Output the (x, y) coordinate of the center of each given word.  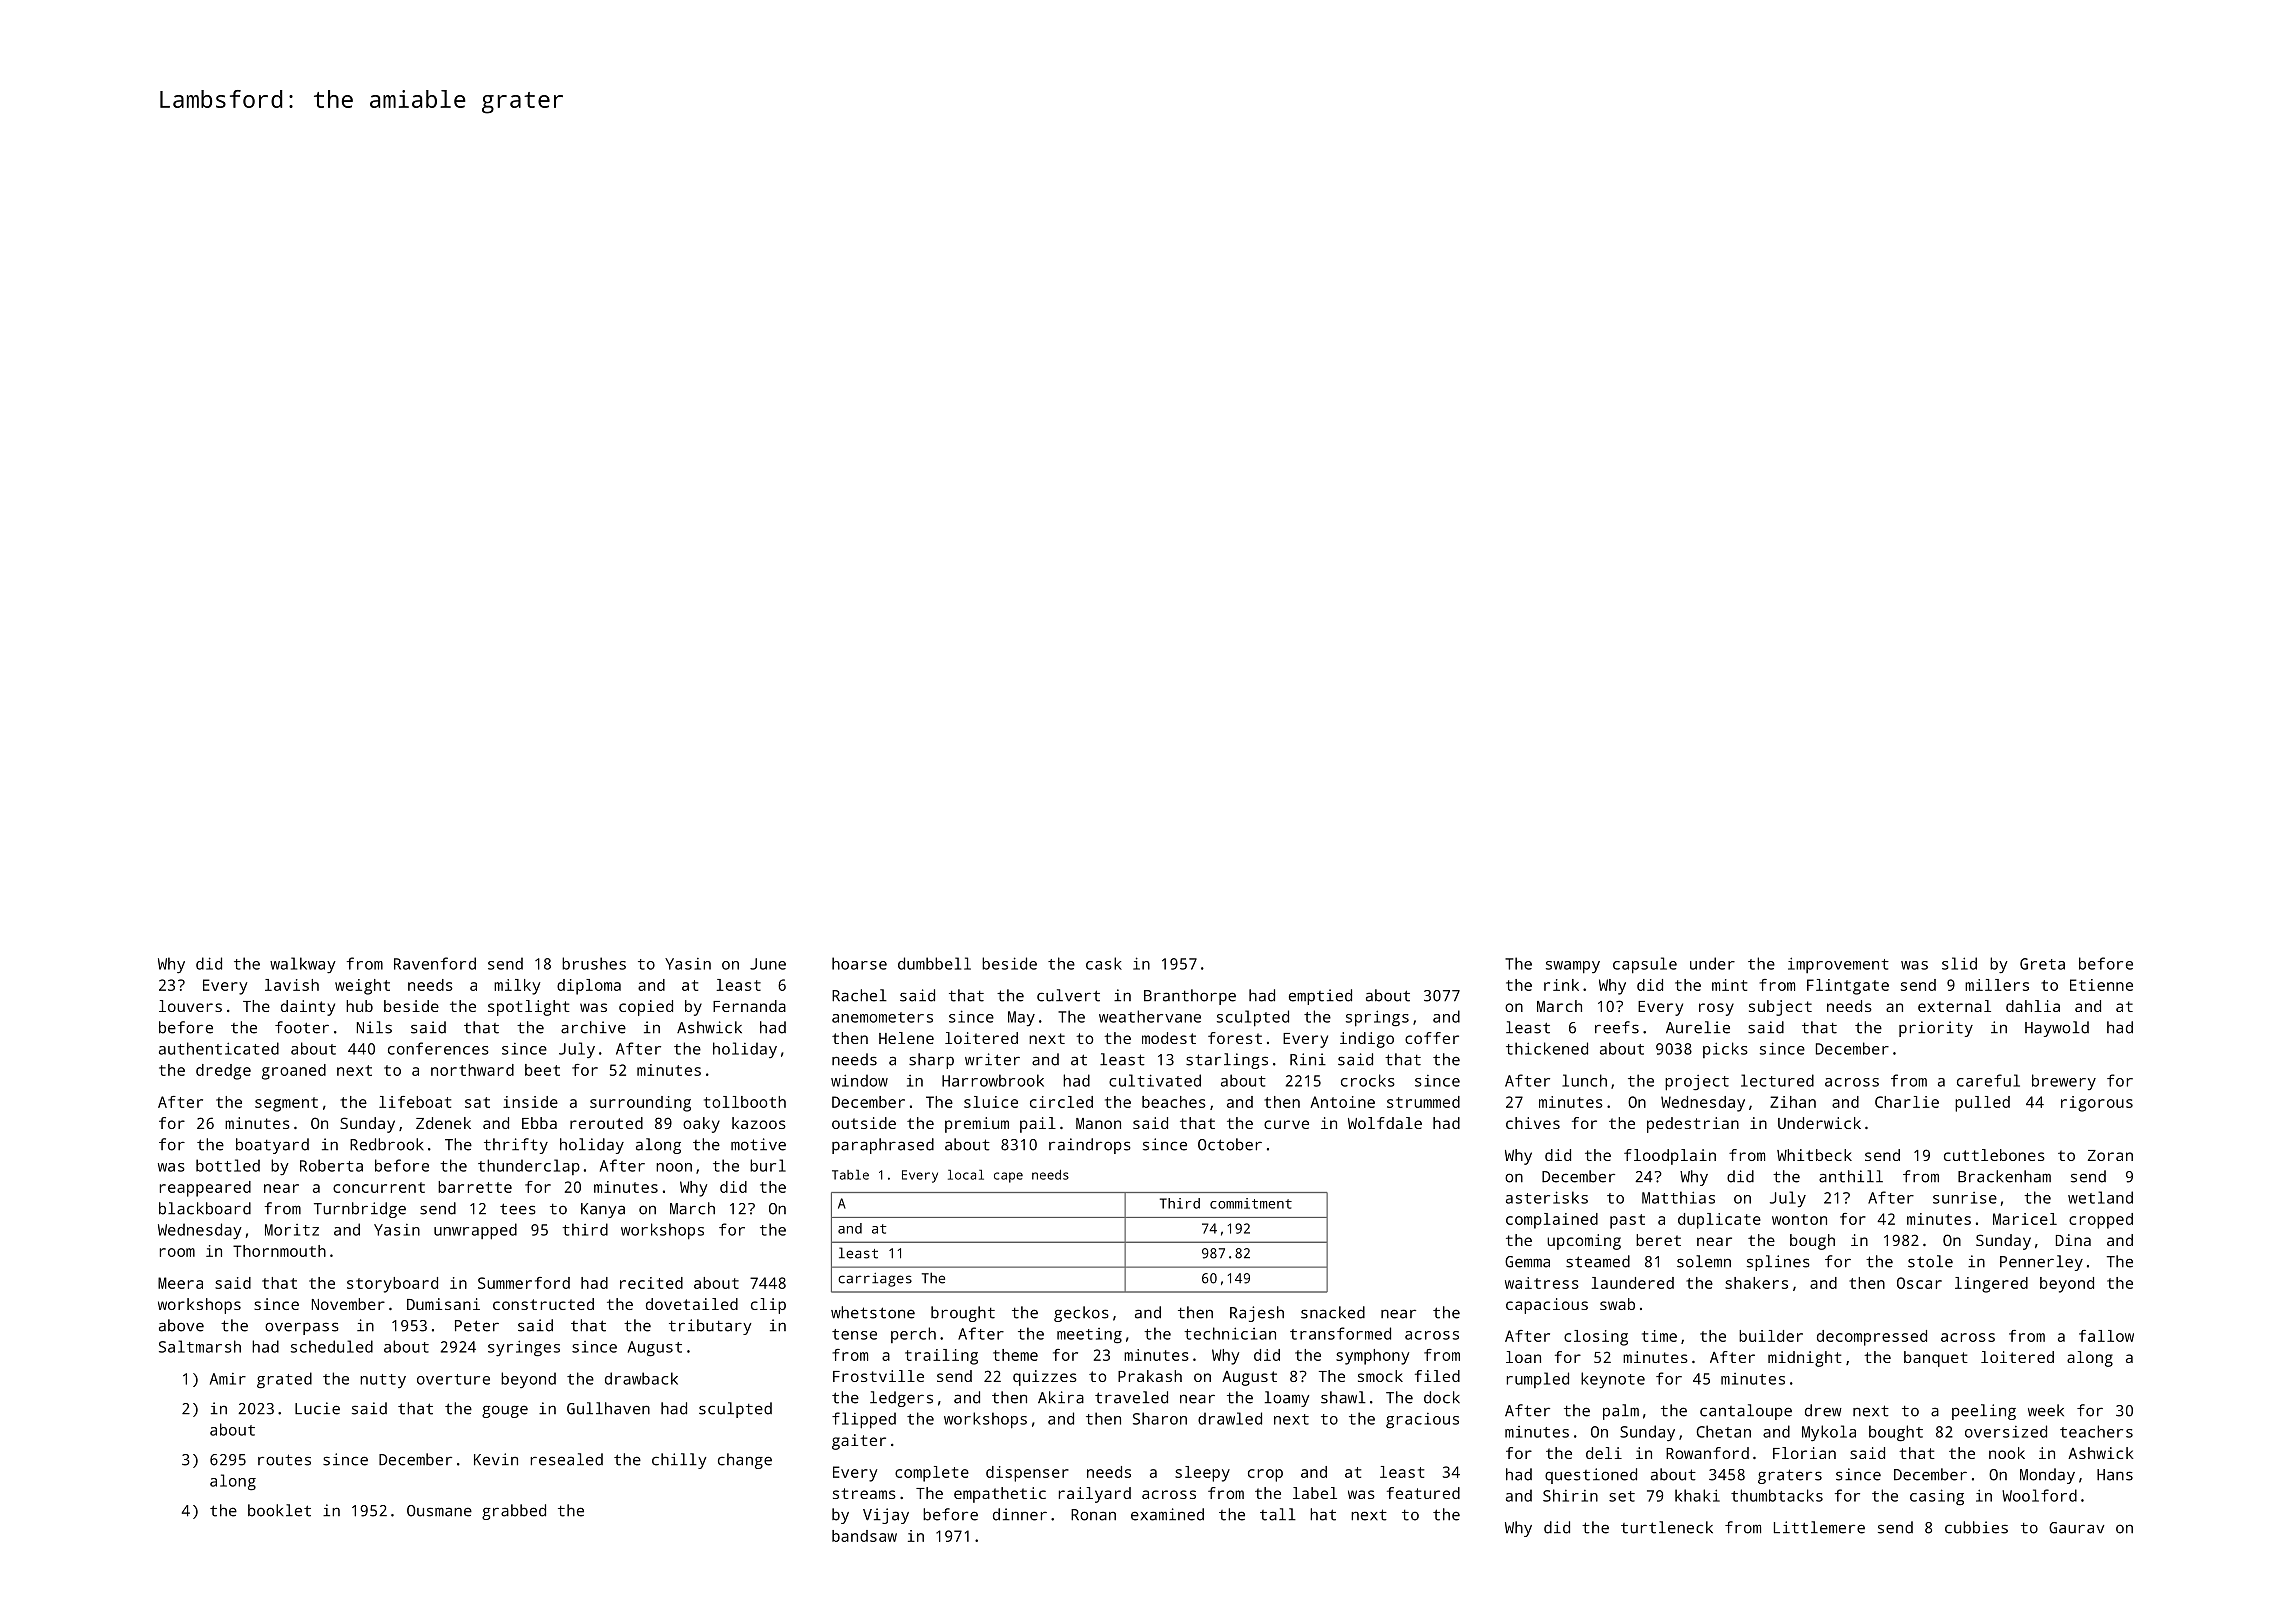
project (1697, 1083)
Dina (2073, 1240)
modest (1169, 1038)
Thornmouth (279, 1251)
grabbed (514, 1512)
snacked (1333, 1312)
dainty (308, 1008)
